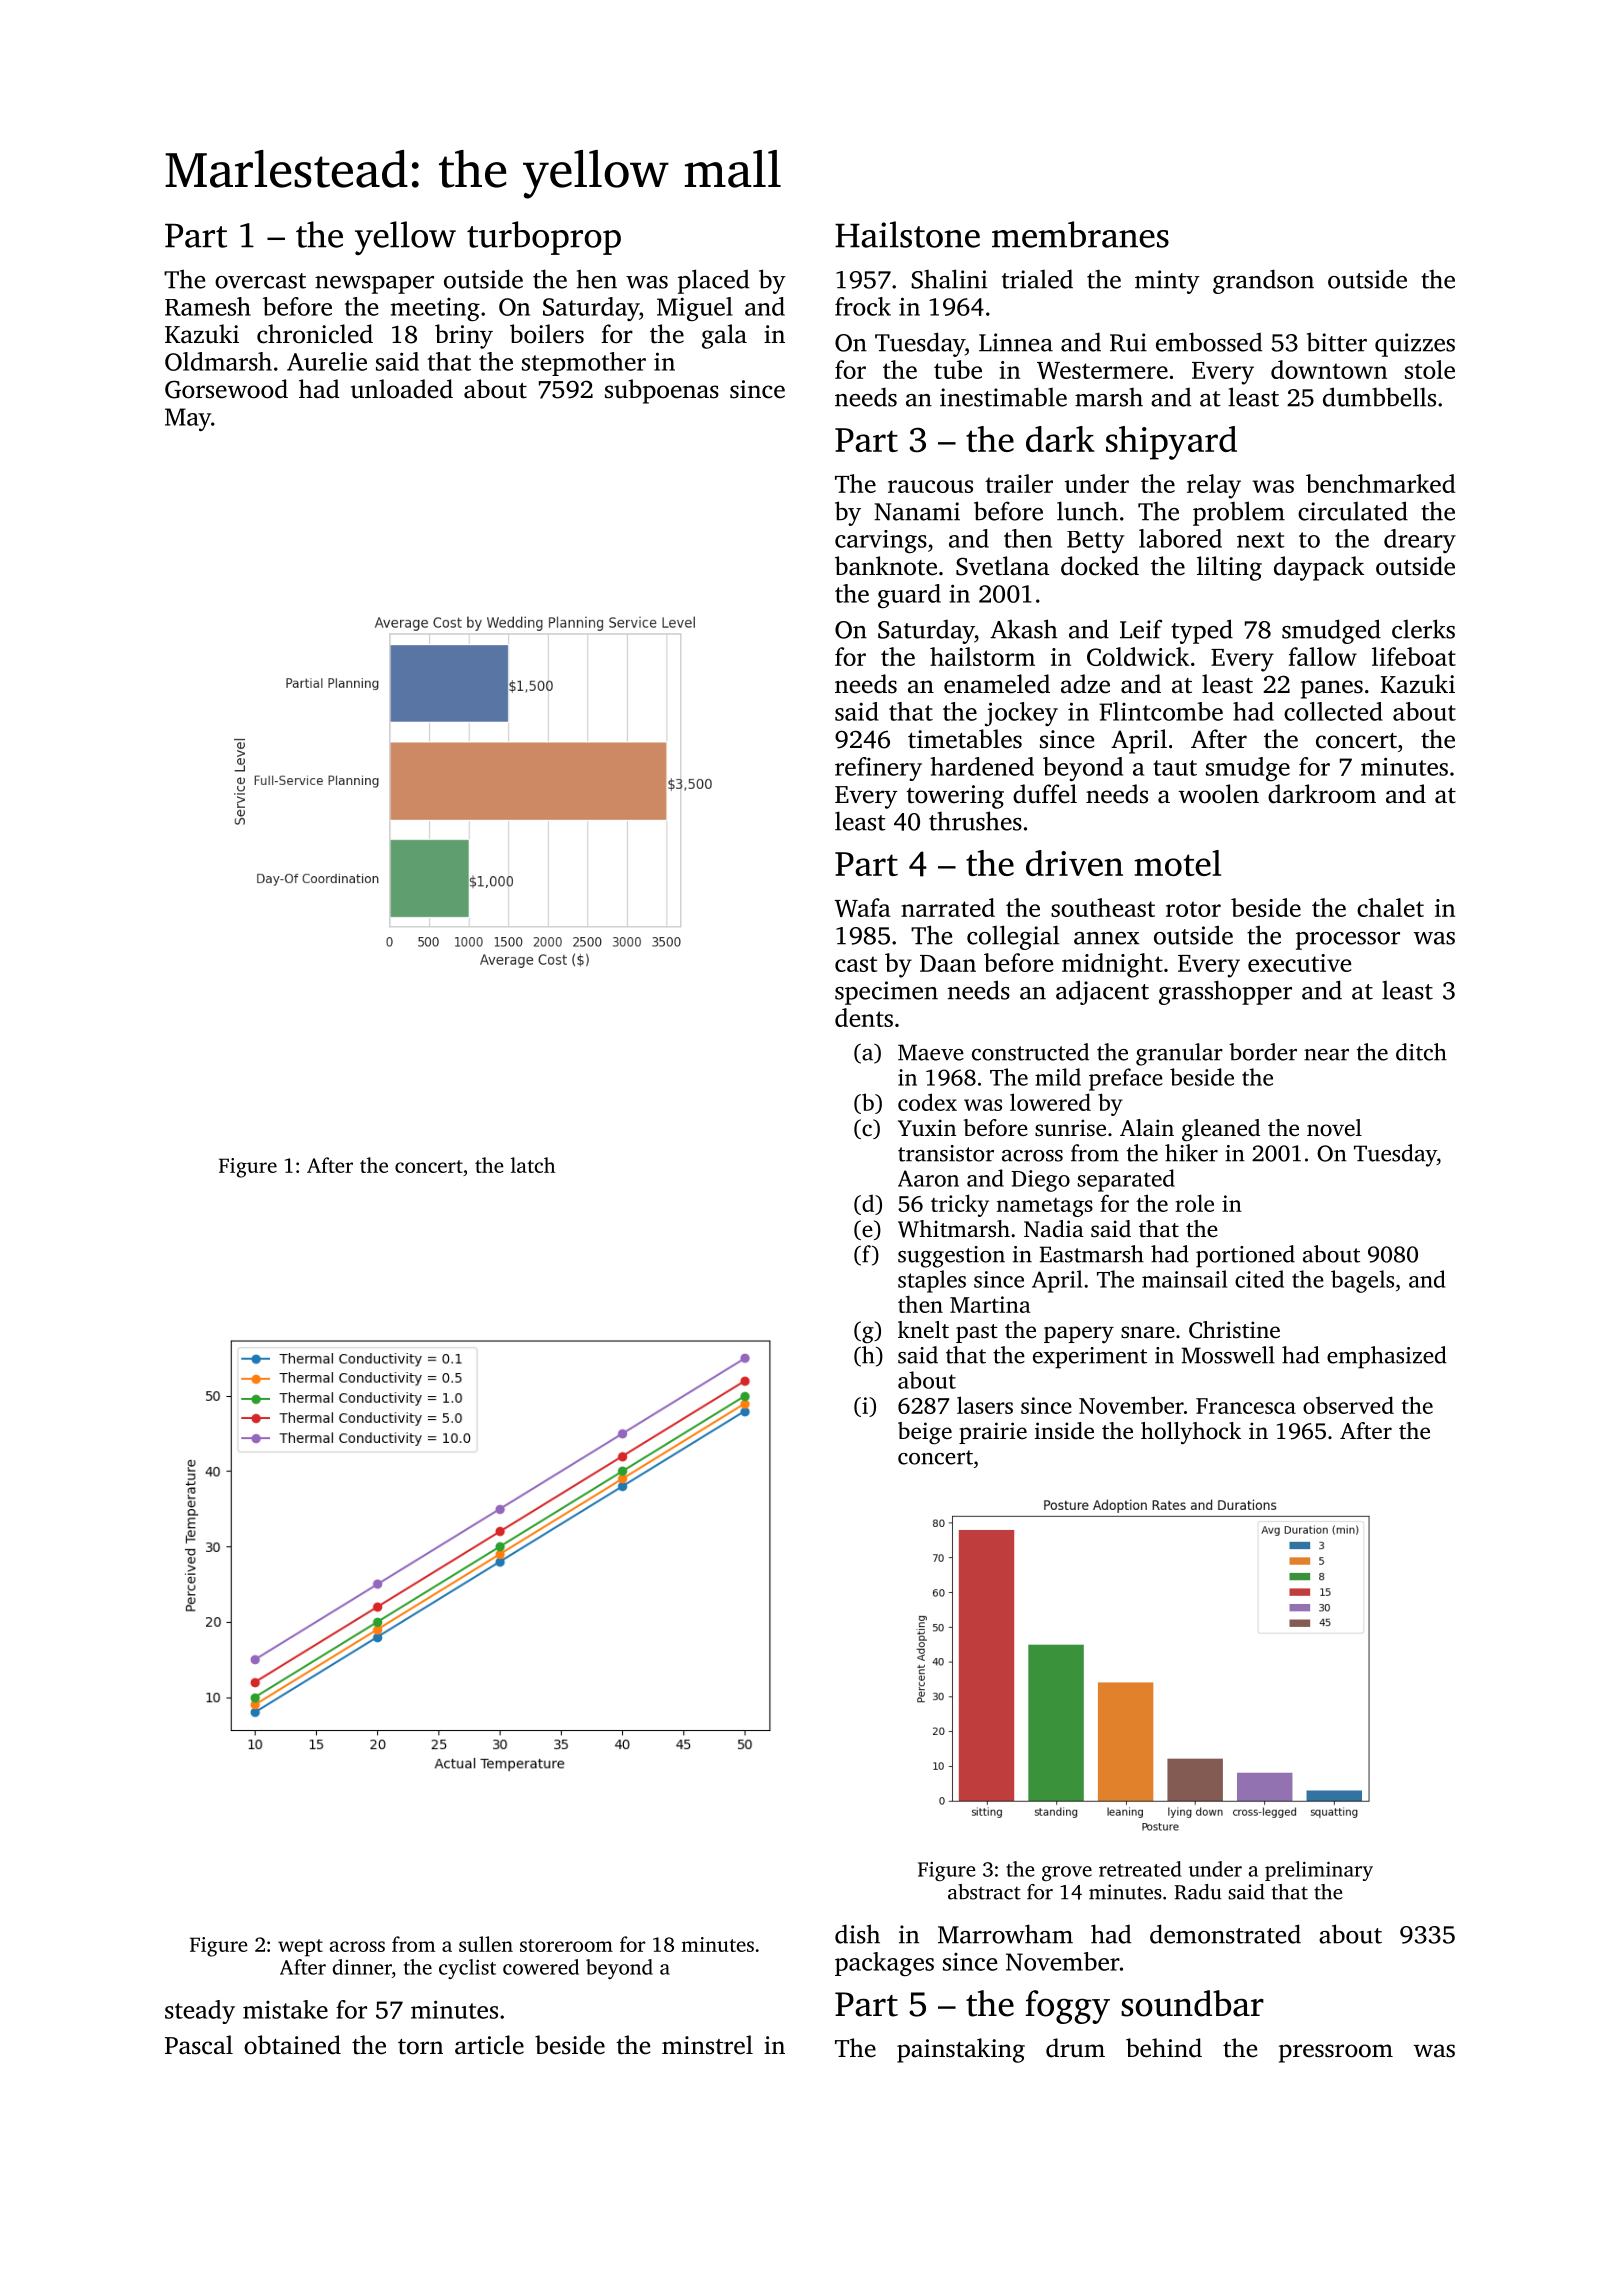  What do you see at coordinates (285, 2009) in the screenshot?
I see `mistake` at bounding box center [285, 2009].
